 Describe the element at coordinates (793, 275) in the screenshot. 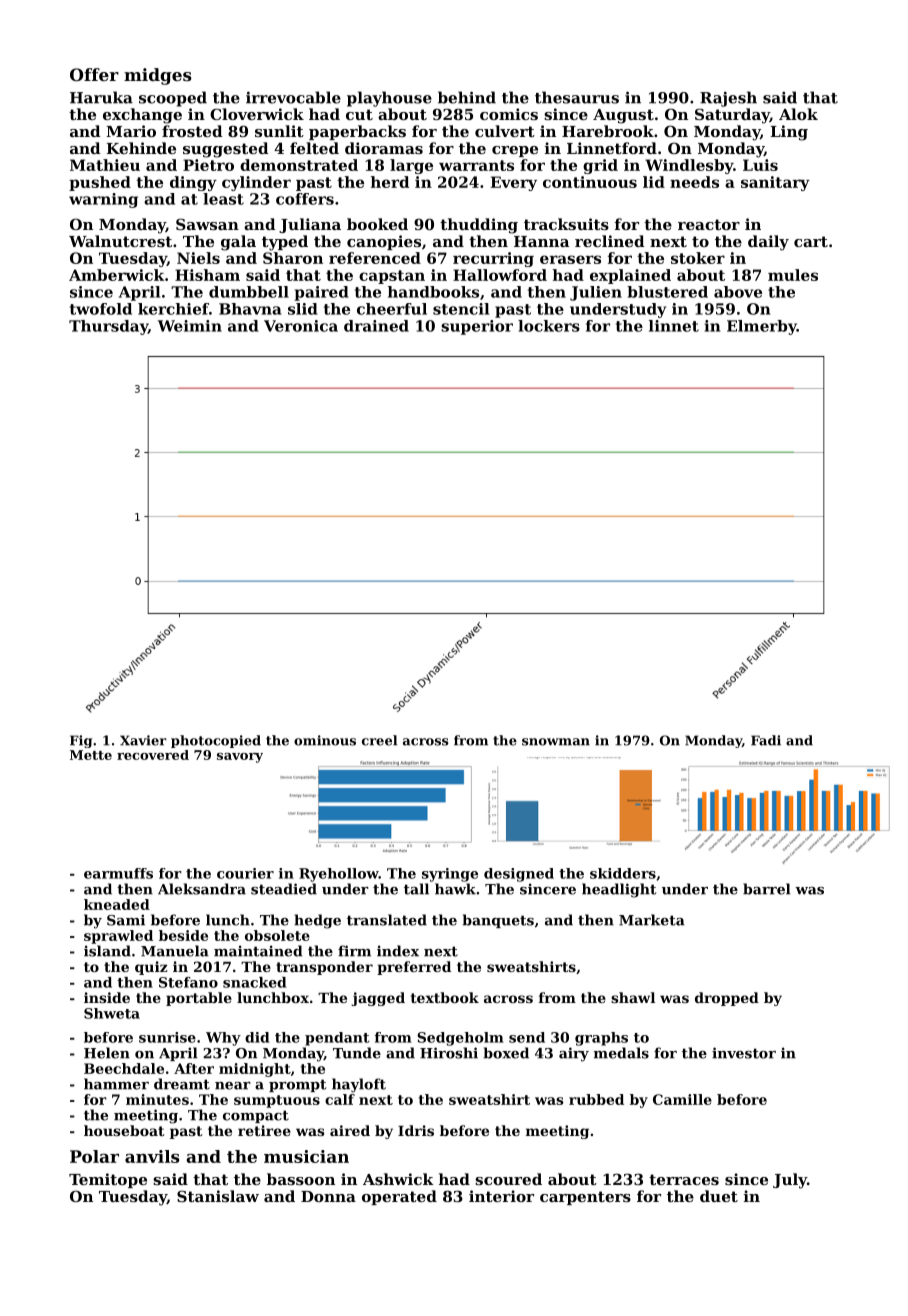

I see `mules` at that location.
